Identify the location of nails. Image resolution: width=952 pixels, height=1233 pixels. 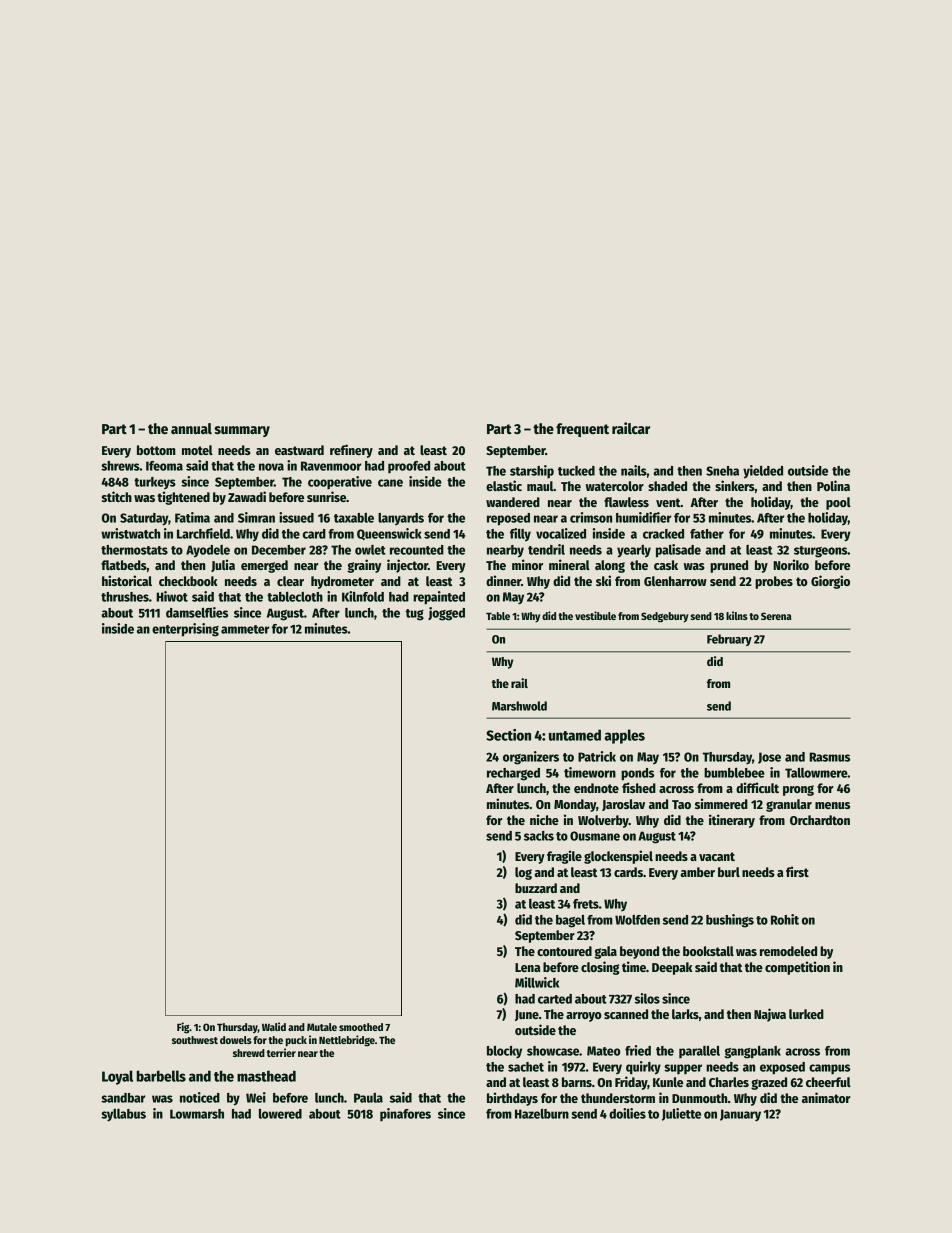
(634, 470).
